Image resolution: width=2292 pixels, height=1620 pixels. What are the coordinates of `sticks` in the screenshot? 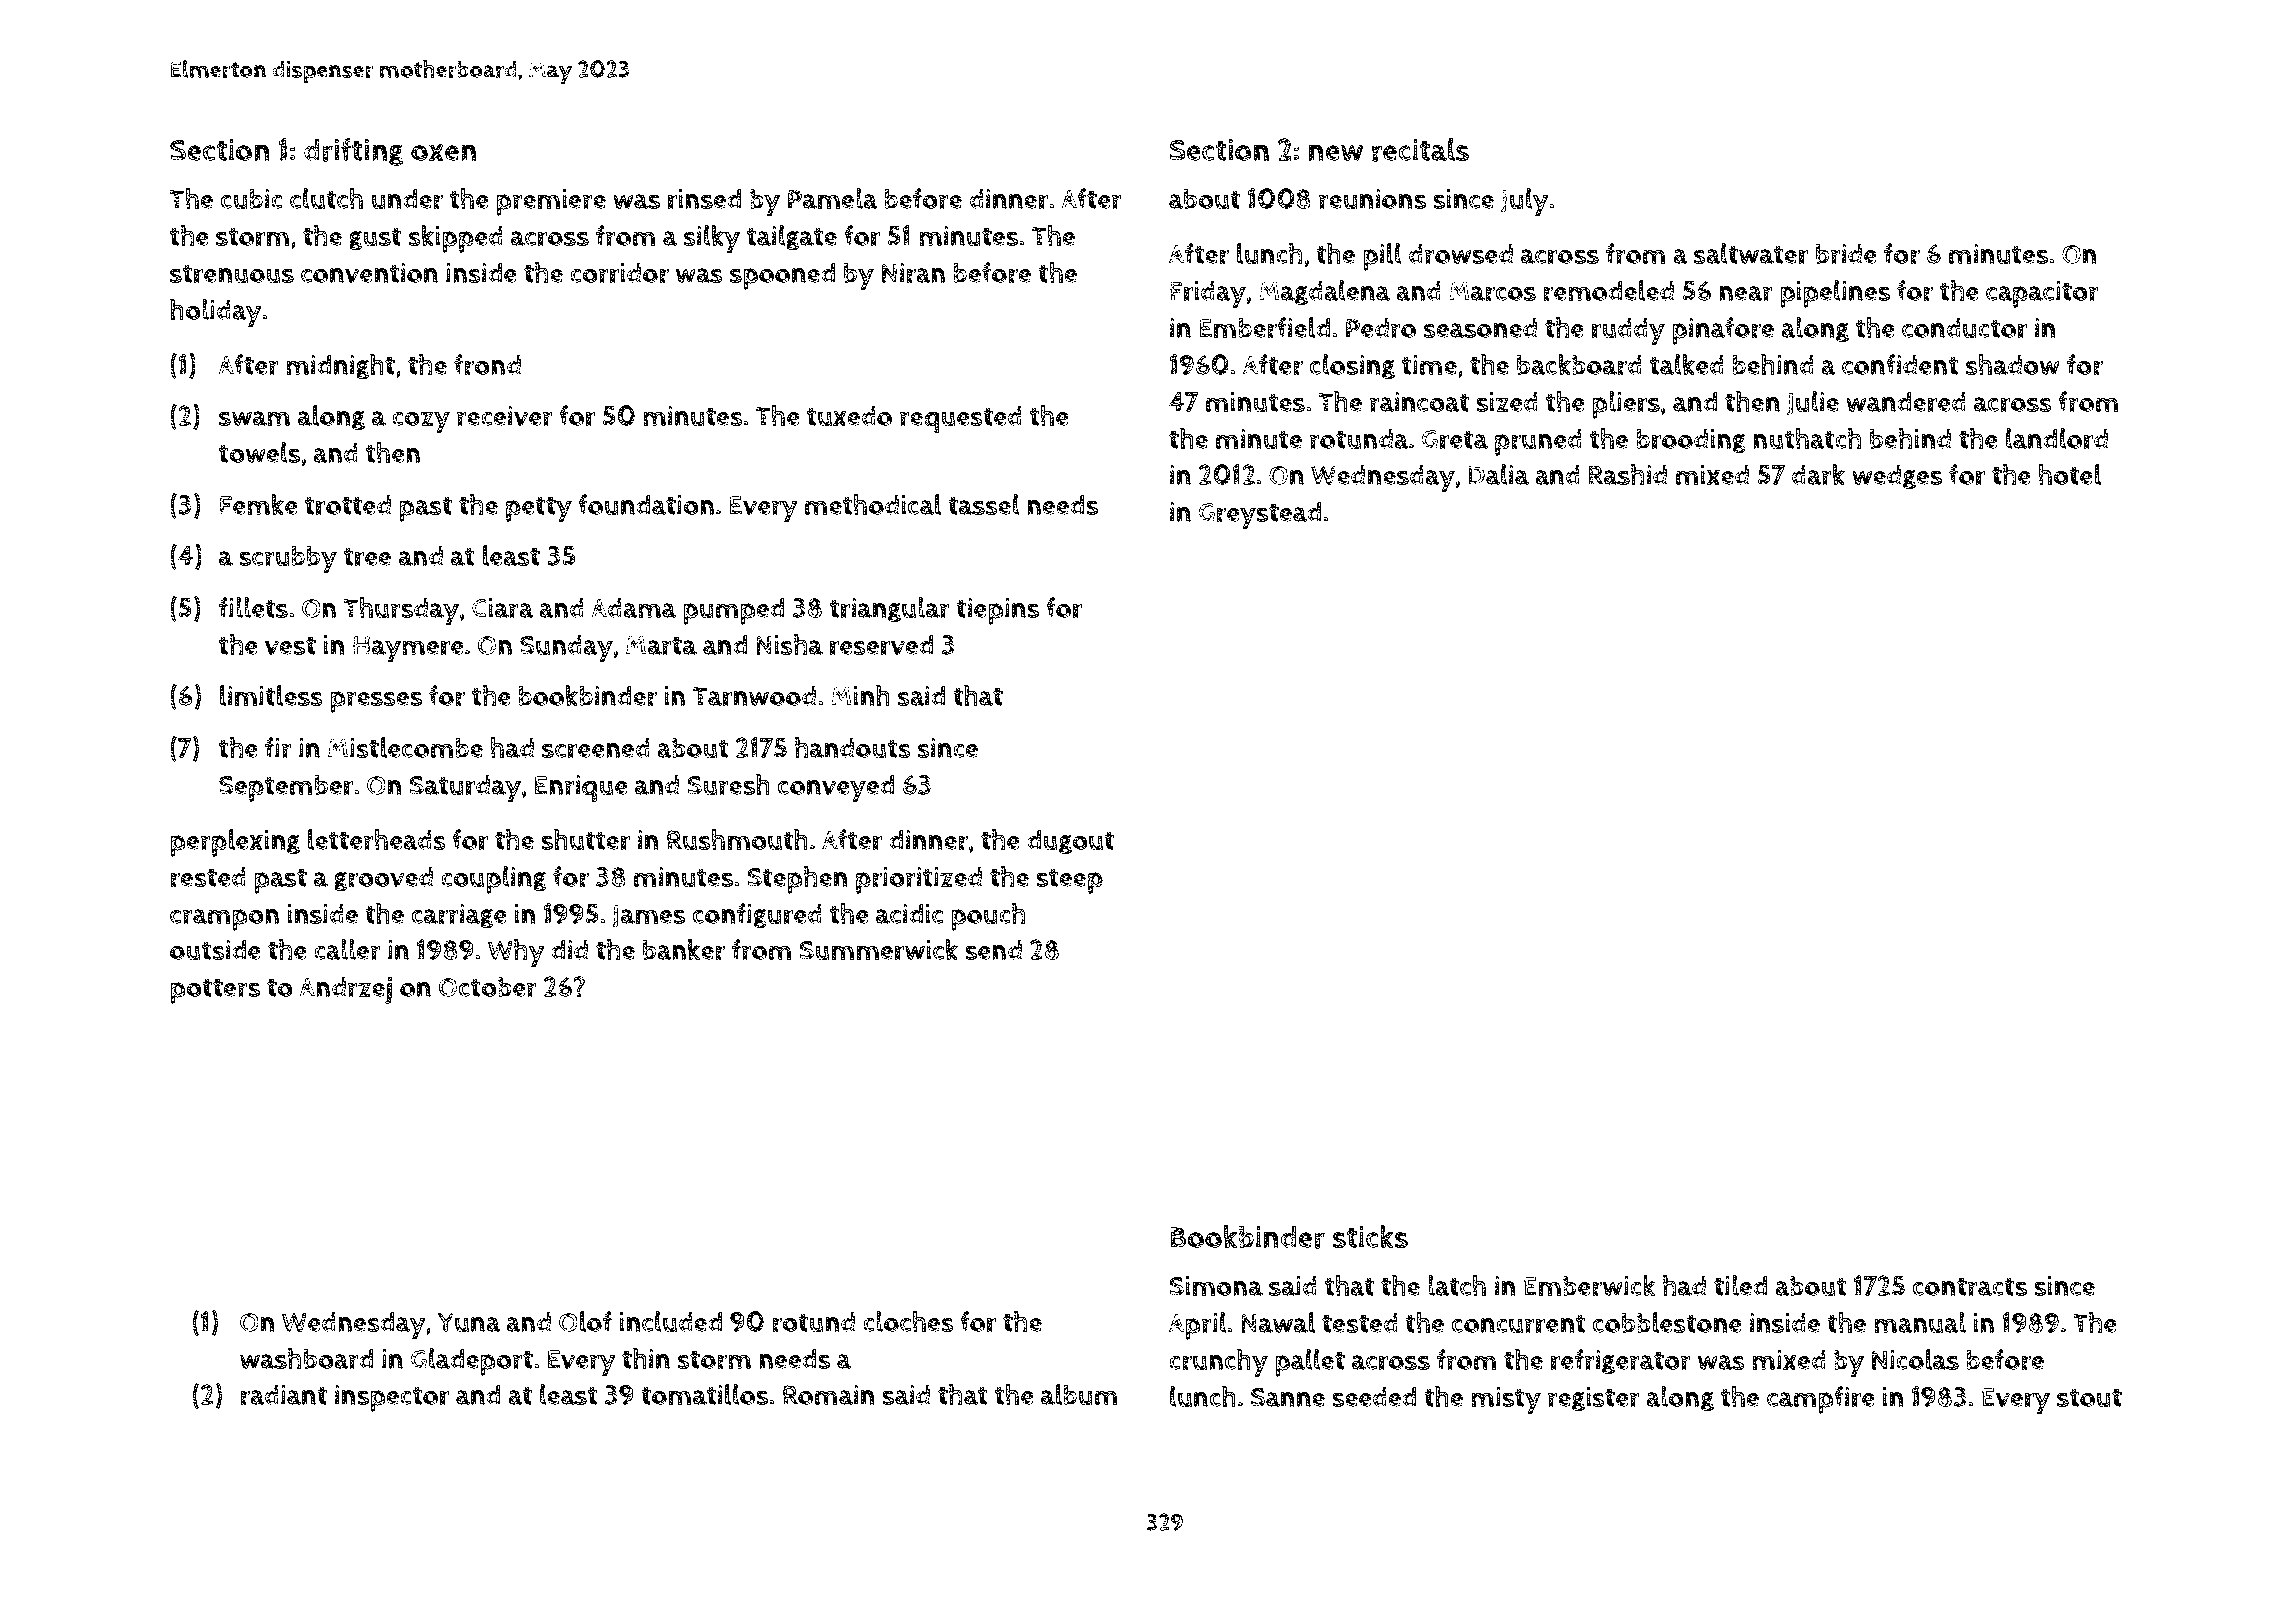 It's located at (1370, 1236).
